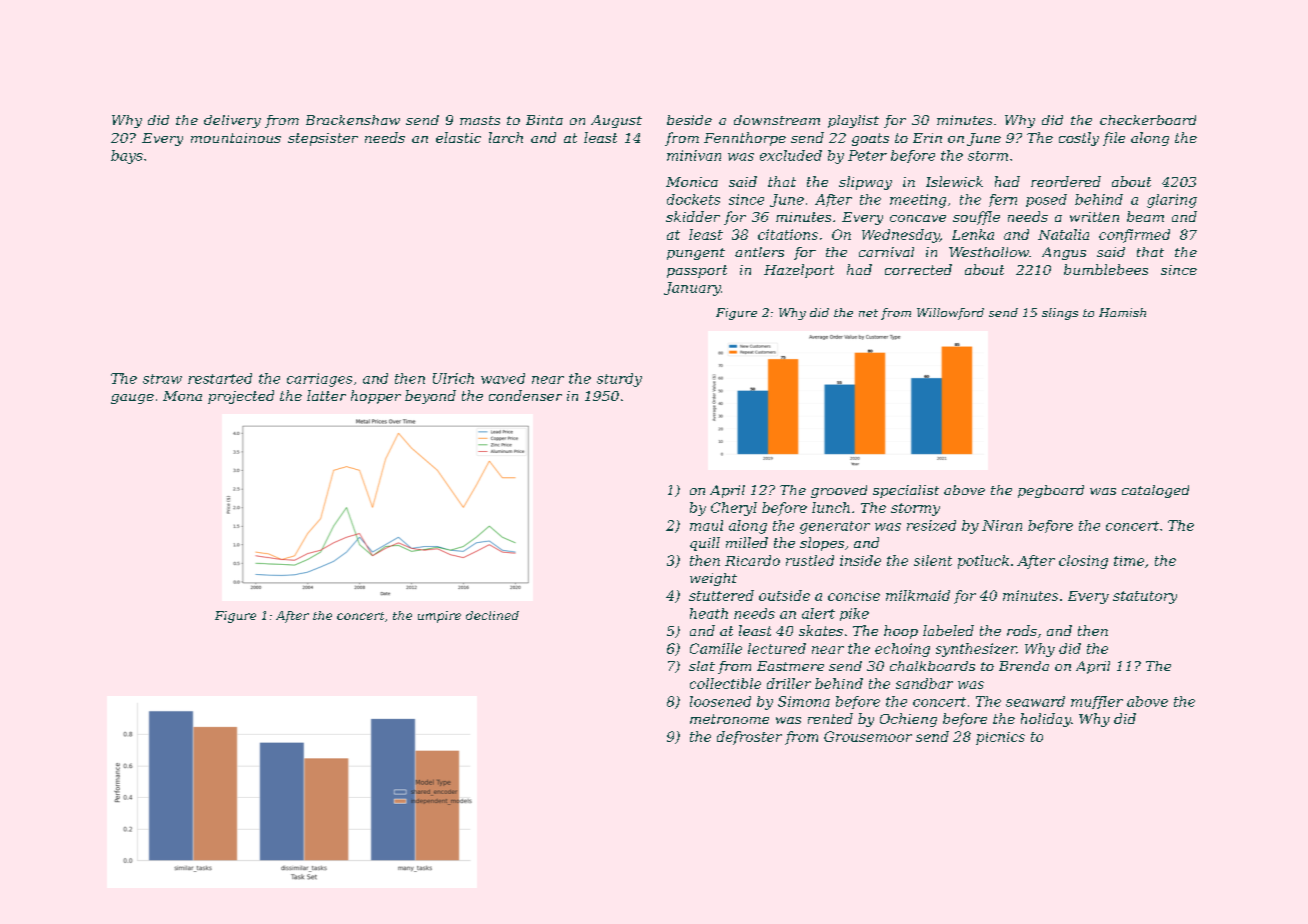  What do you see at coordinates (696, 254) in the screenshot?
I see `pungent` at bounding box center [696, 254].
